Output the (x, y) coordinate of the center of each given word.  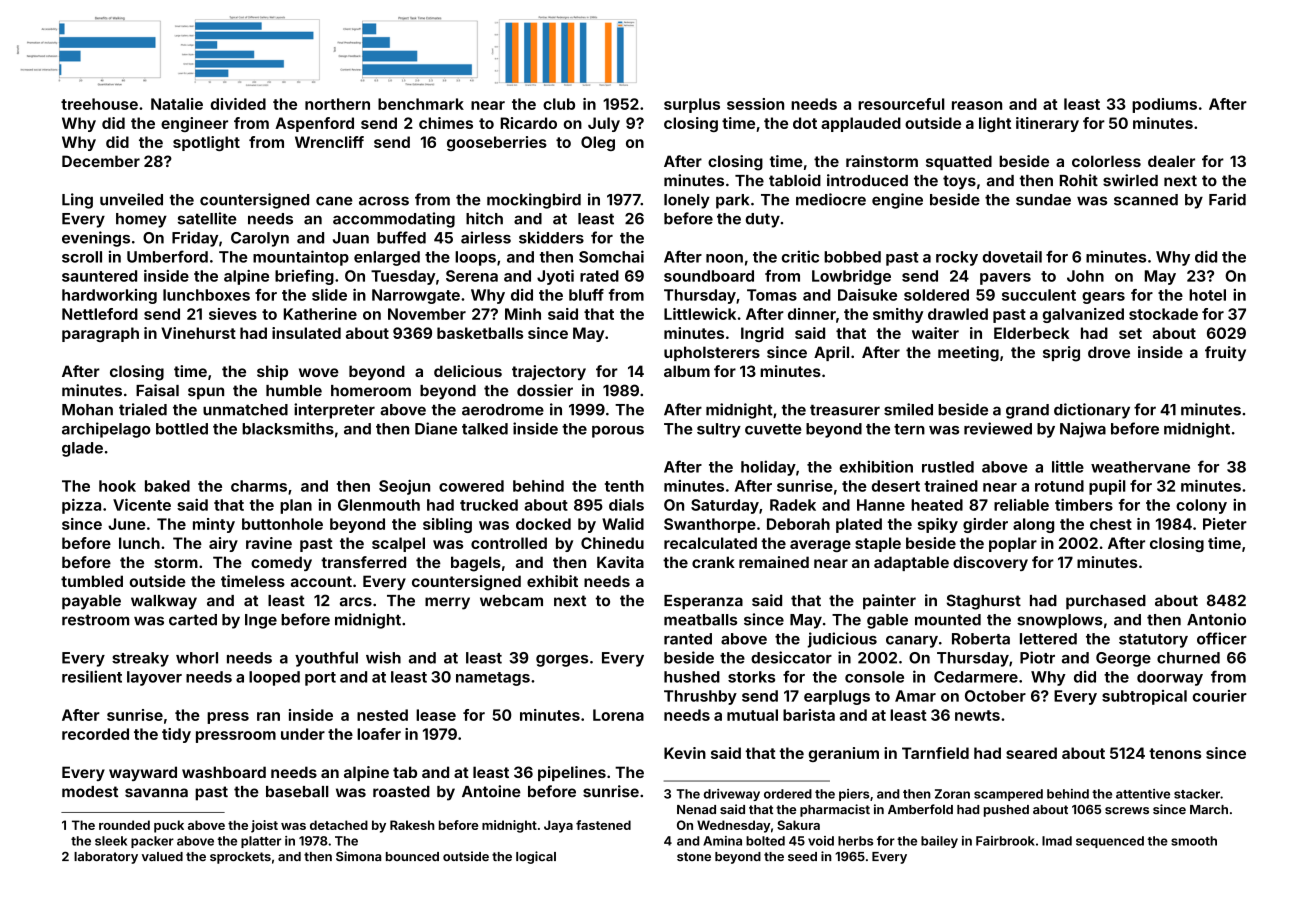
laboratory (106, 858)
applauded (861, 124)
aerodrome (503, 410)
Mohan (87, 410)
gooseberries (497, 143)
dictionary (1092, 411)
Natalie (177, 104)
